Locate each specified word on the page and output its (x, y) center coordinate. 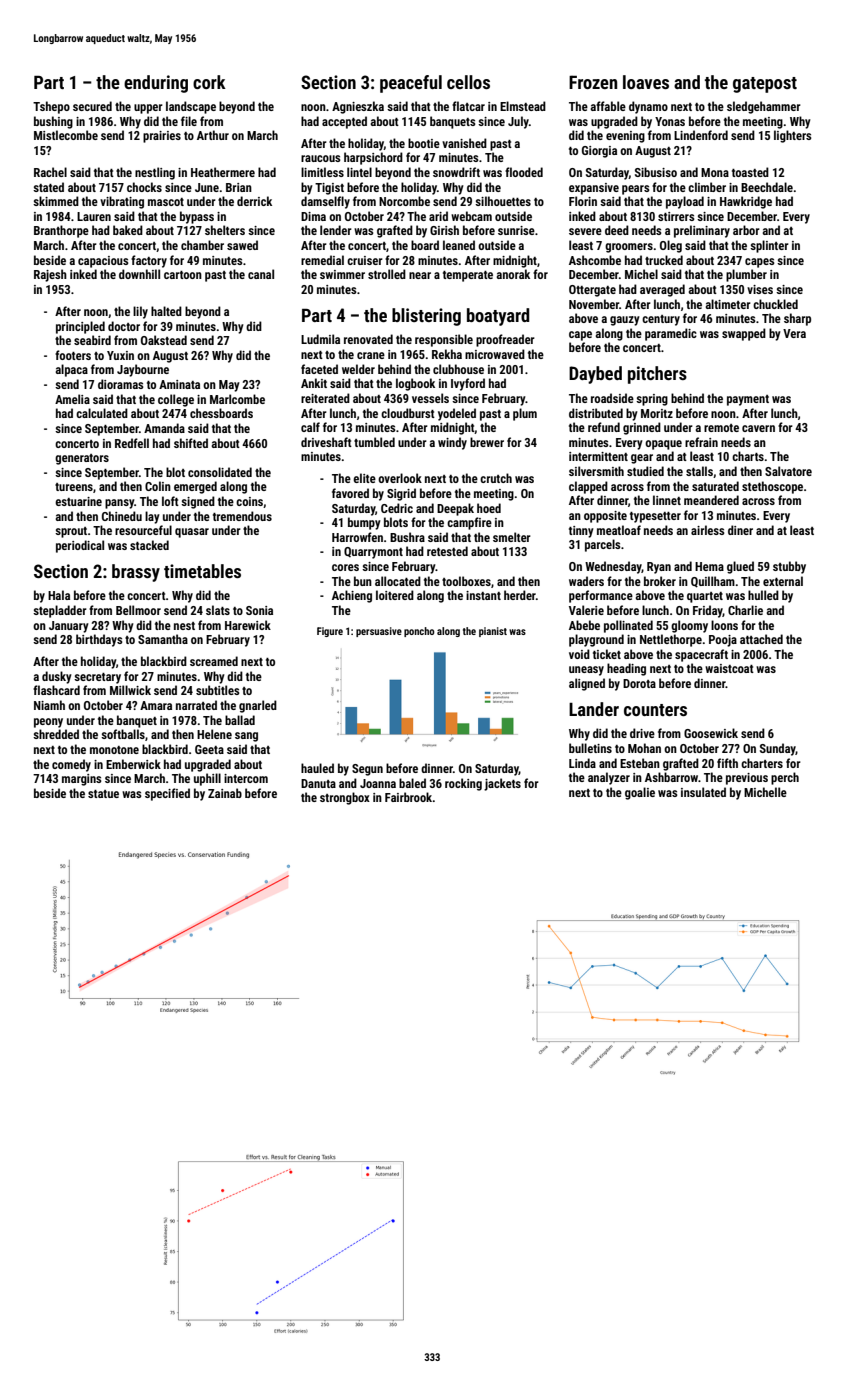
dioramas (121, 384)
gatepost (765, 85)
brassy (136, 573)
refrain (701, 442)
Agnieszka (358, 107)
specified (167, 794)
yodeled (457, 414)
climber (707, 187)
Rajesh (50, 275)
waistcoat (729, 668)
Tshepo (51, 107)
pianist (493, 632)
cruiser (365, 260)
